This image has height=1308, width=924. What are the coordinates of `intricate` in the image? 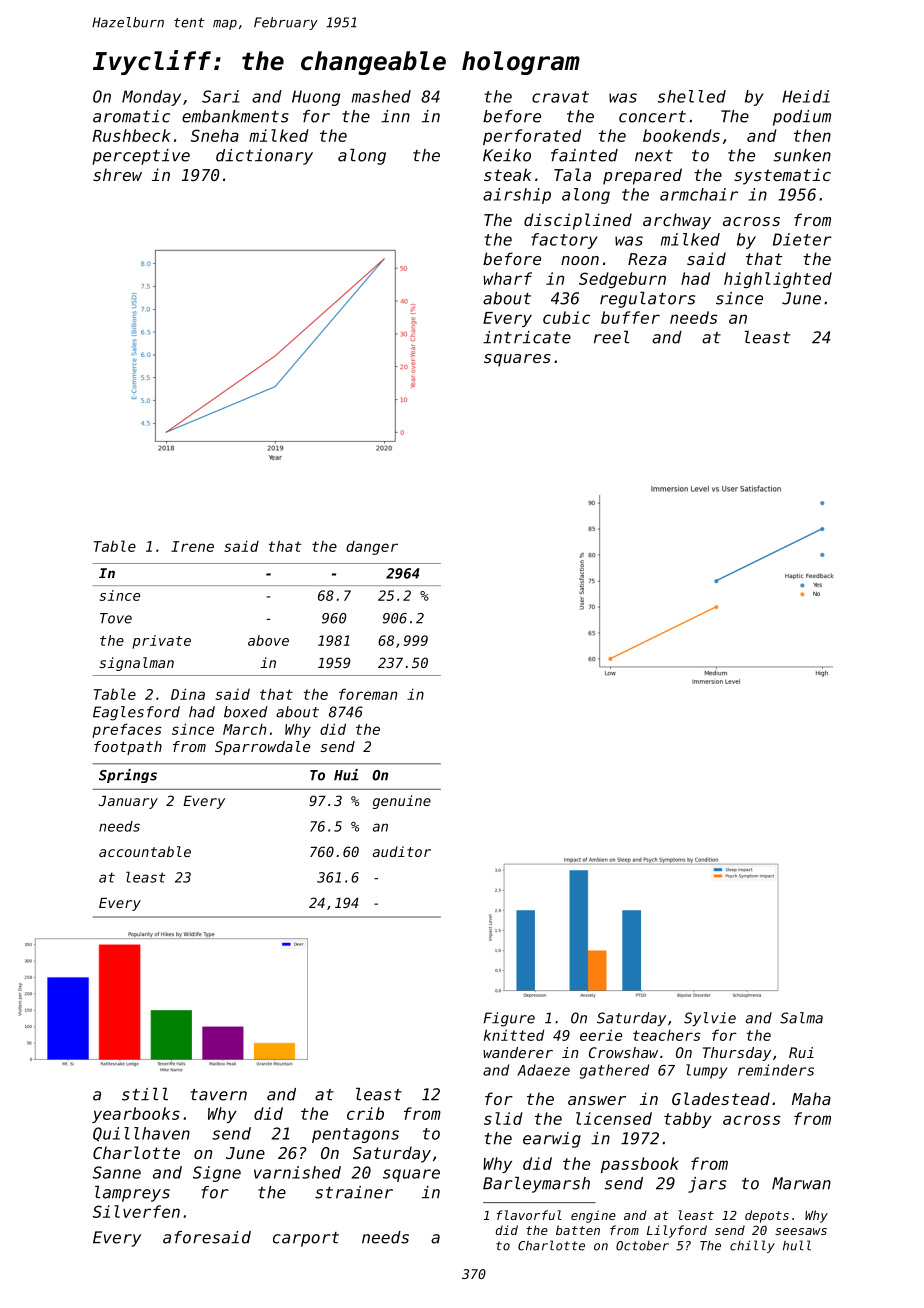 It's located at (527, 337).
